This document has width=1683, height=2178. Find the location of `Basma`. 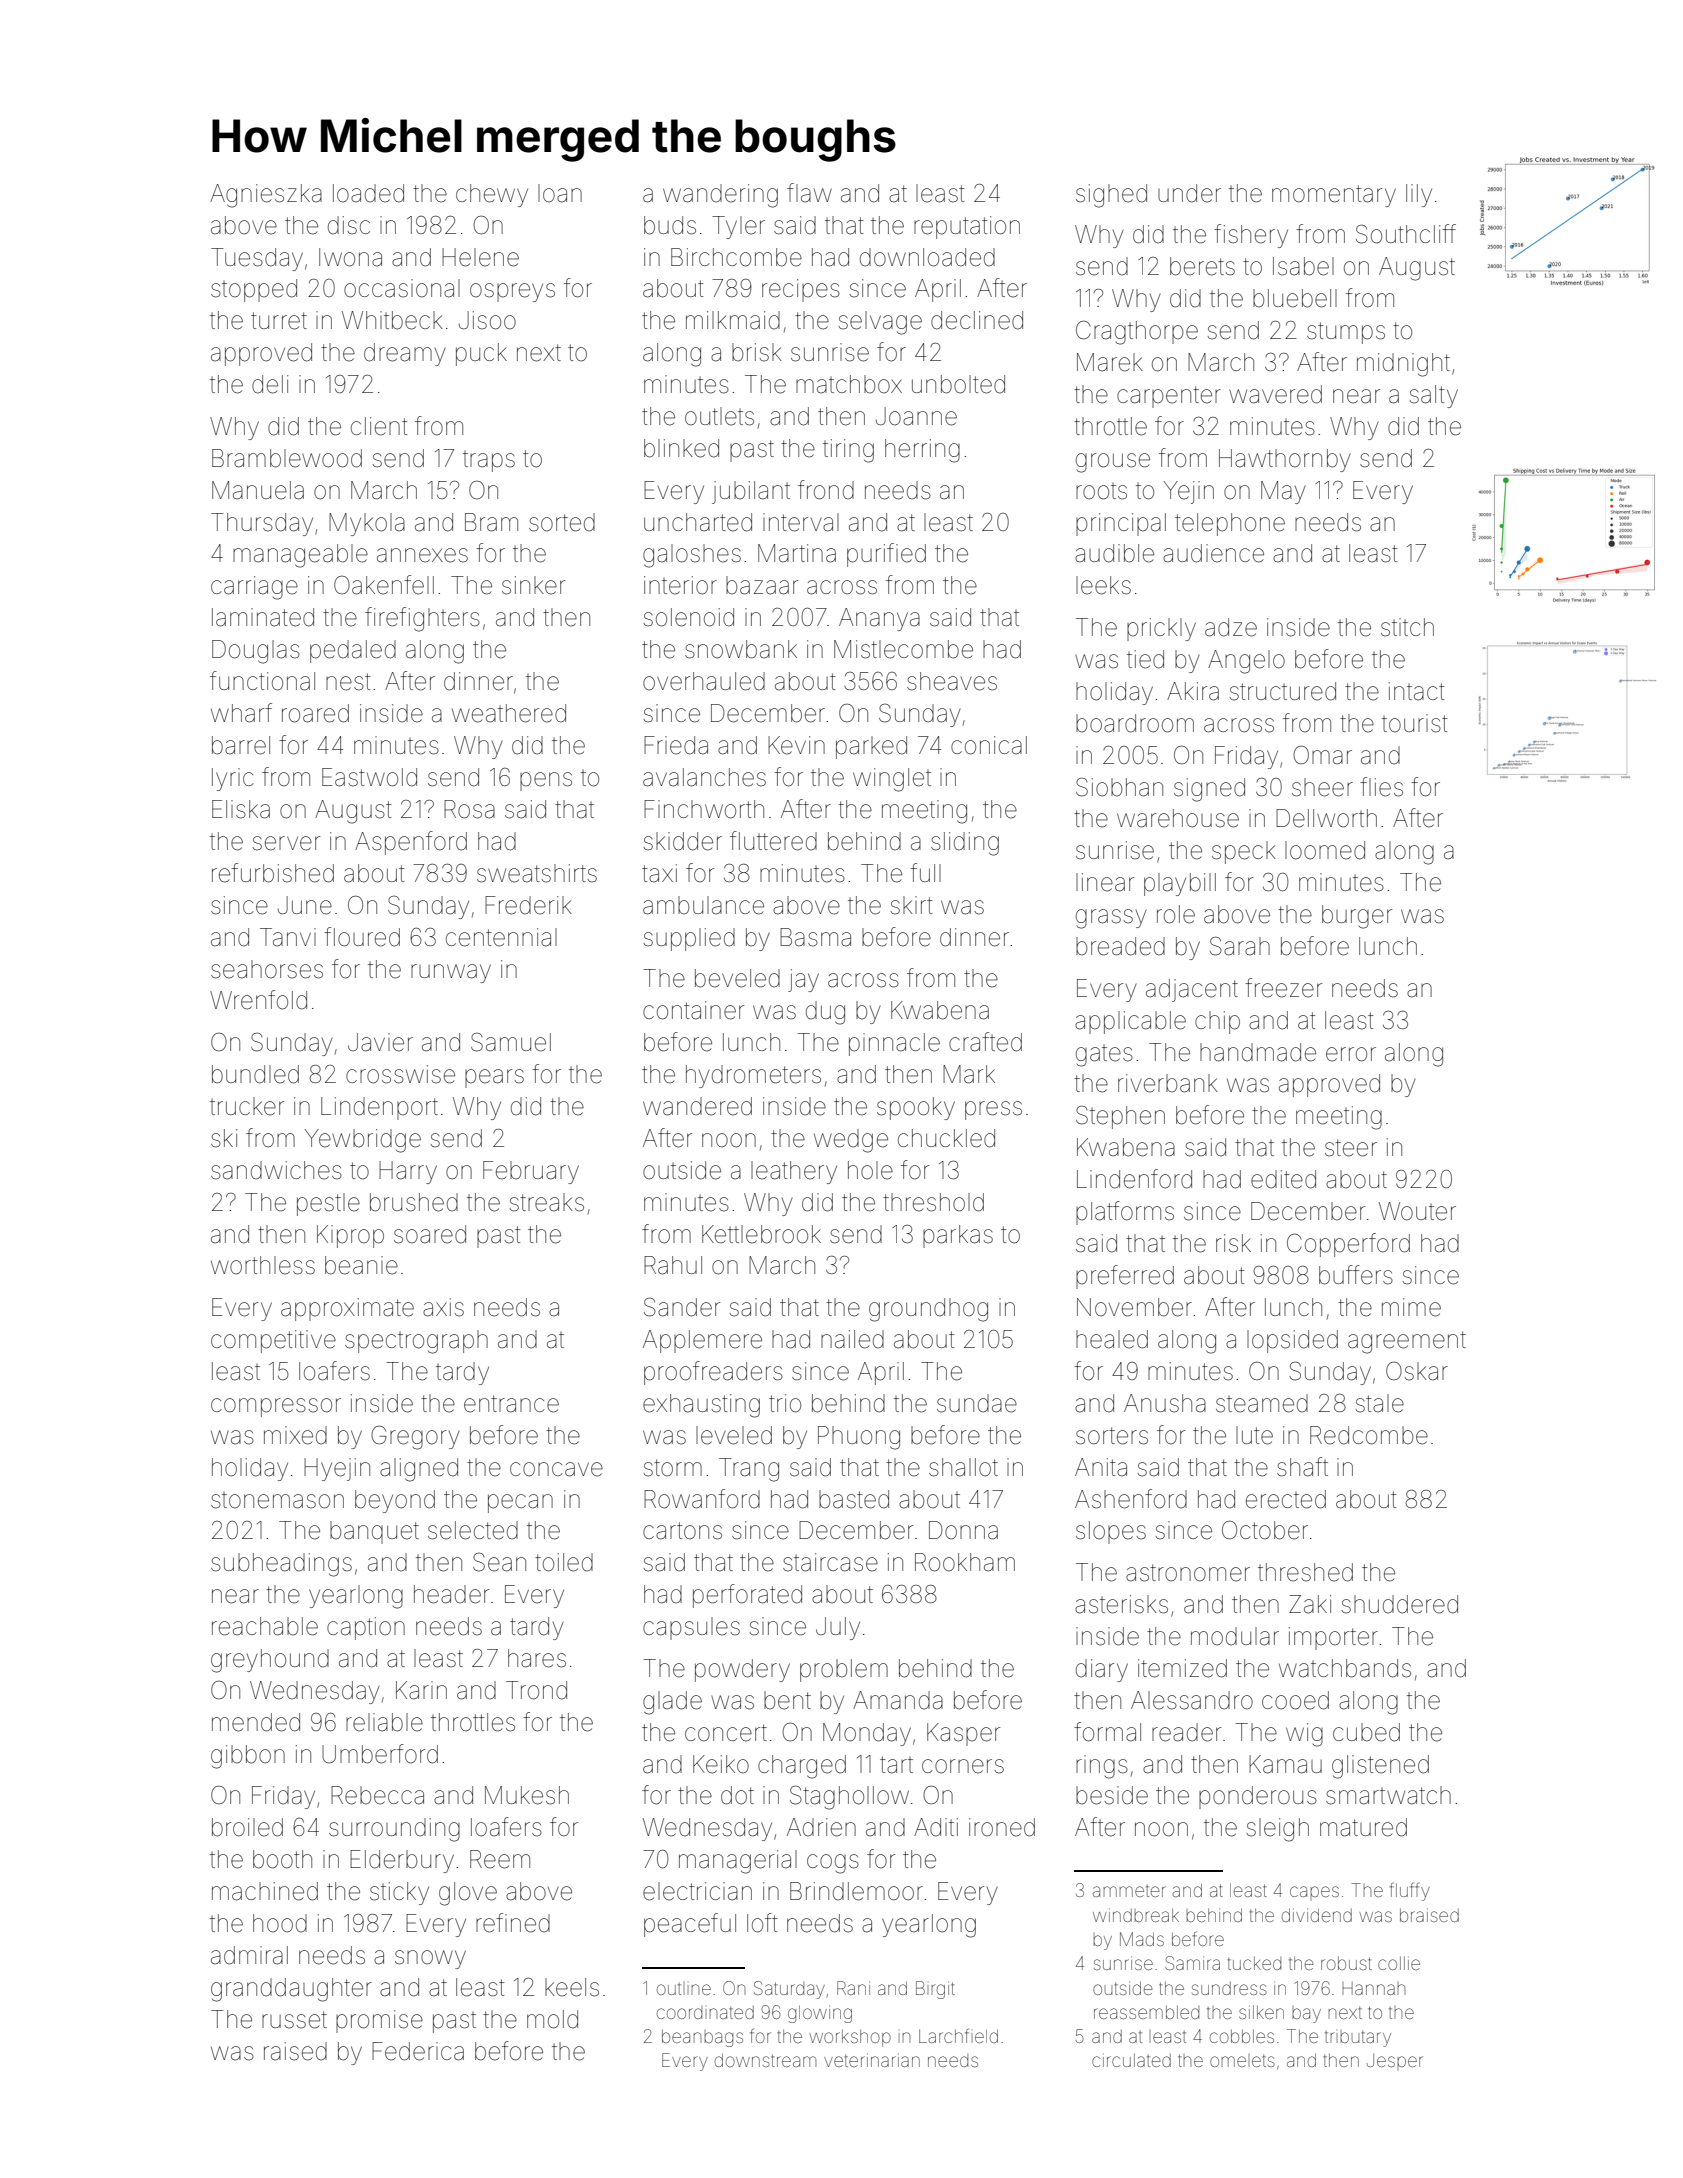

Basma is located at coordinates (815, 937).
